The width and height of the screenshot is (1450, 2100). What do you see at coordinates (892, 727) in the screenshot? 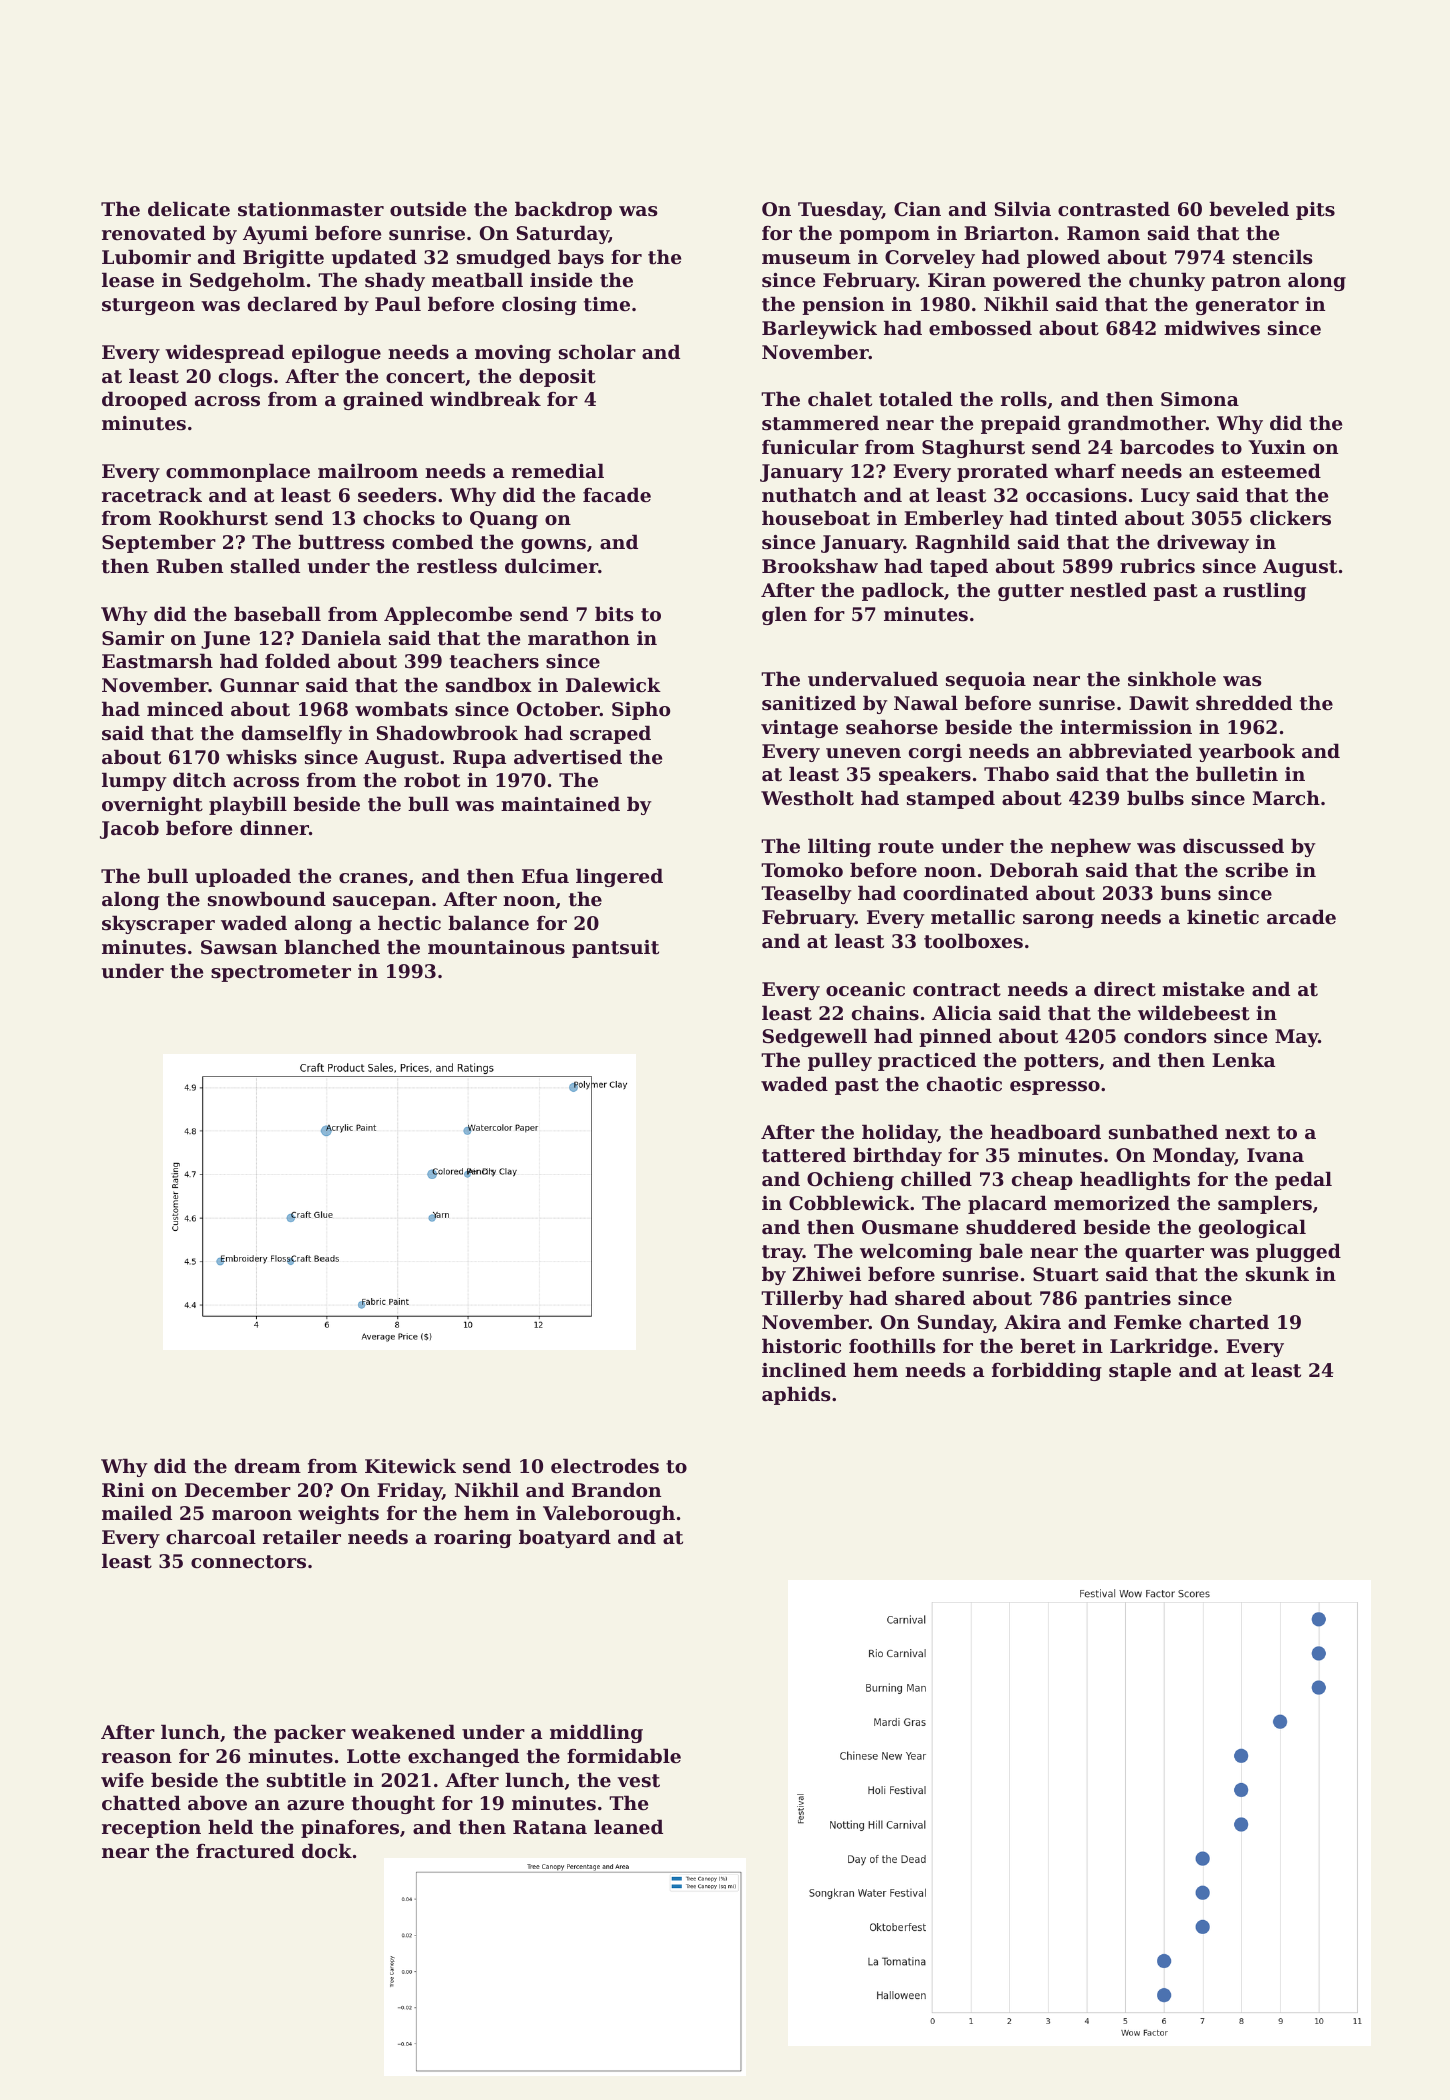
I see `seahorse` at bounding box center [892, 727].
